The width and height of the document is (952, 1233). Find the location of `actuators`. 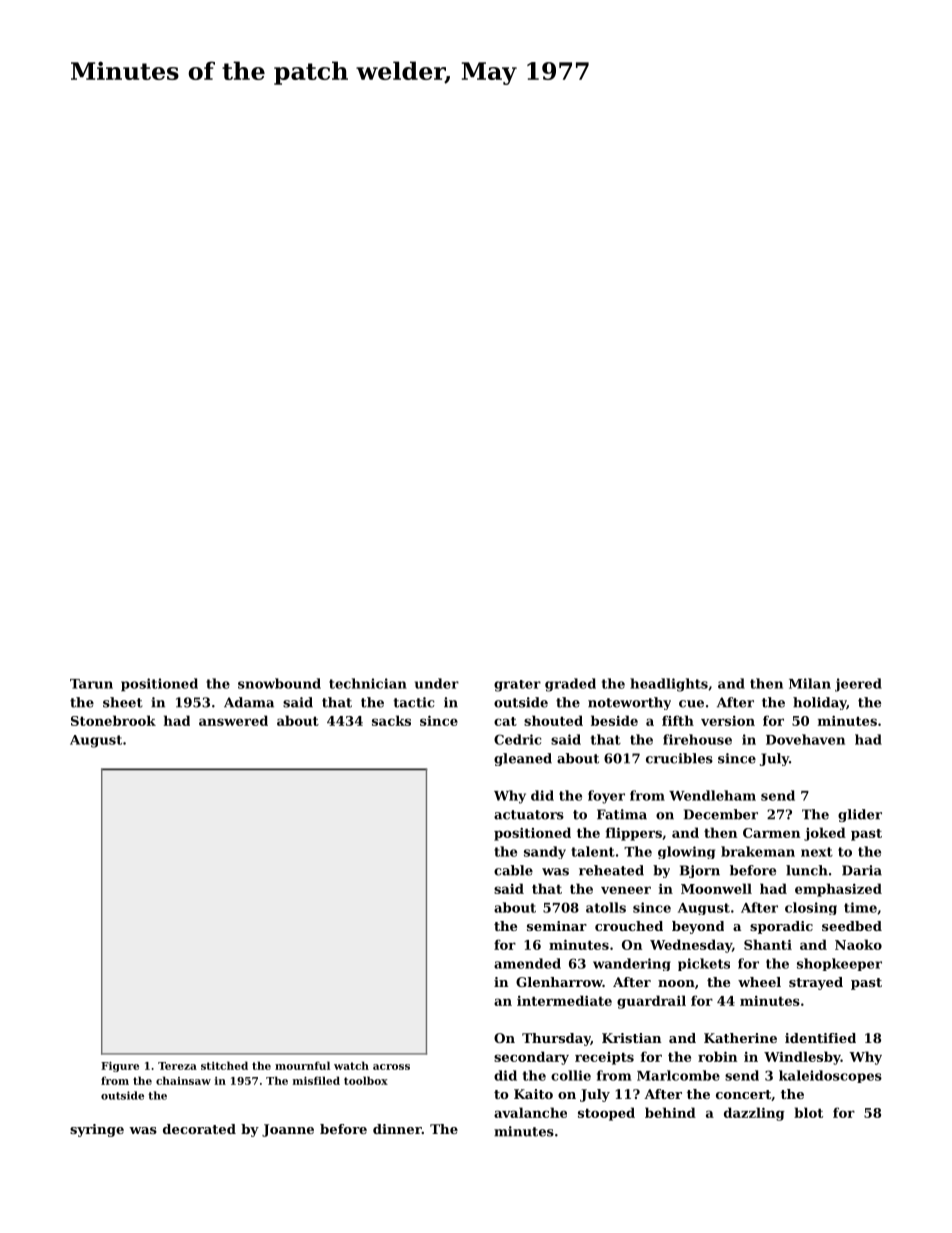

actuators is located at coordinates (529, 815).
